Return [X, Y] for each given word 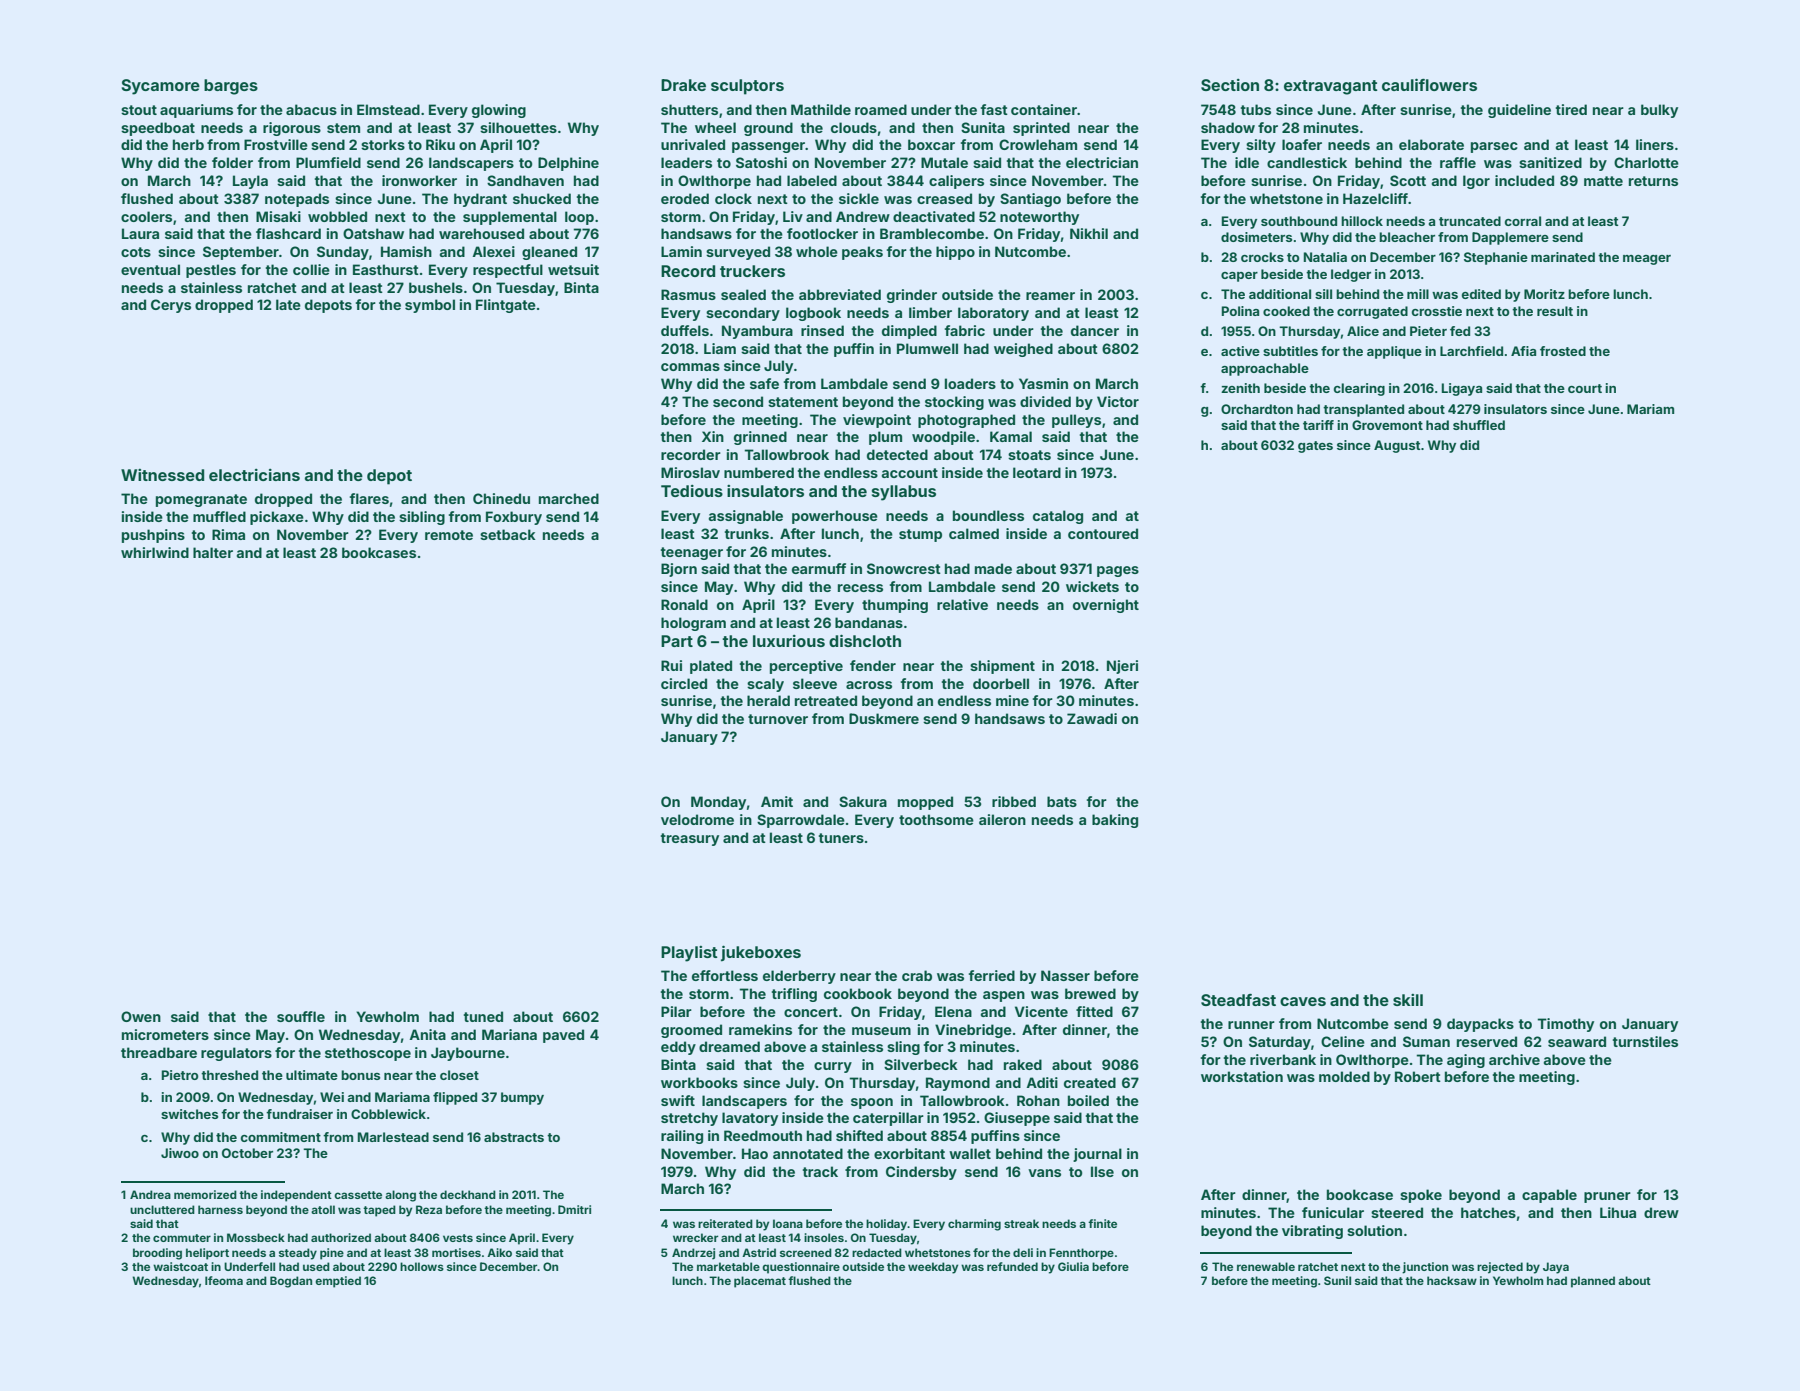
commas [690, 367]
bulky [1659, 111]
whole [817, 251]
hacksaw [1452, 1280]
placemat [760, 1282]
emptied [338, 1282]
